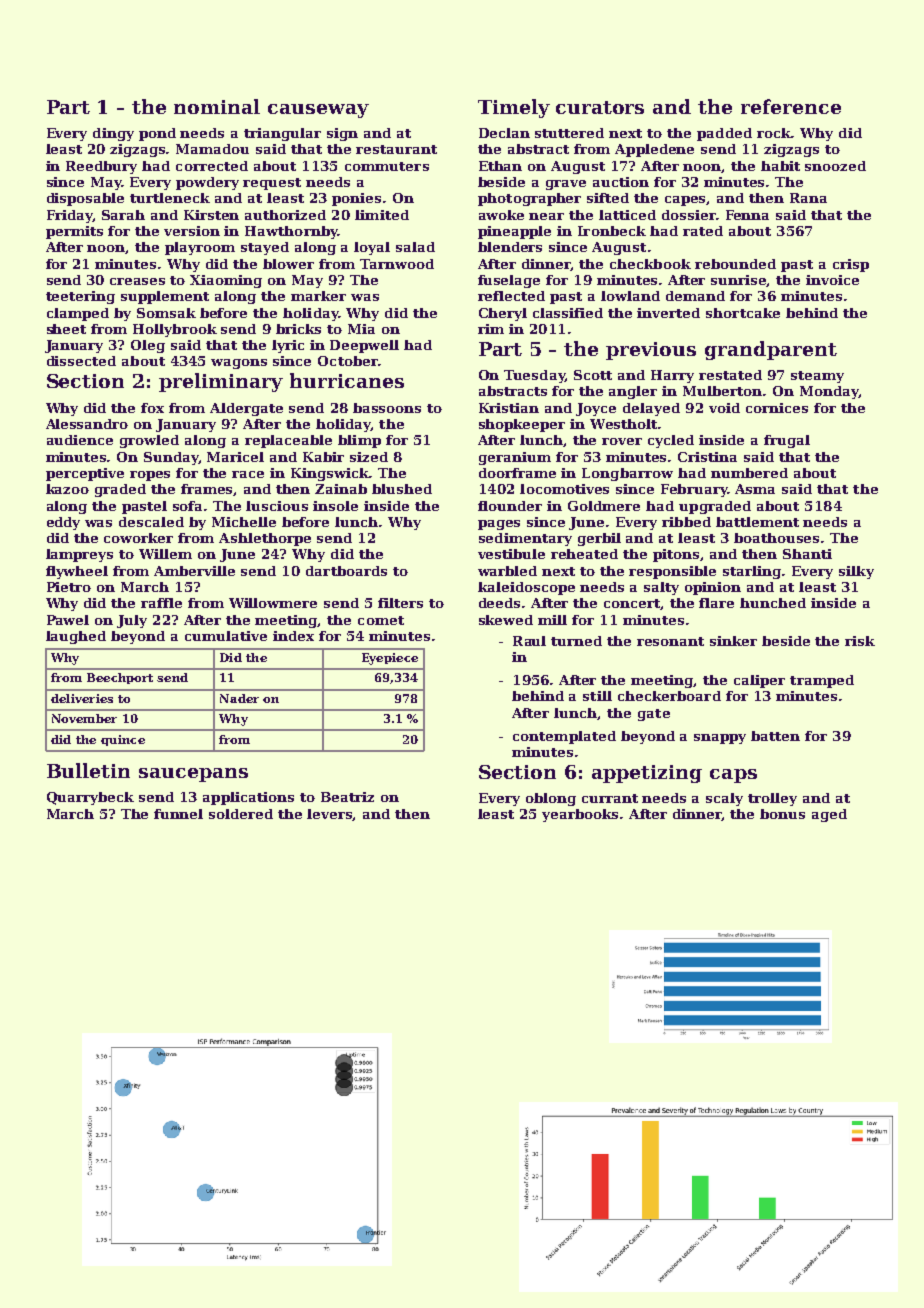 This screenshot has height=1308, width=924. I want to click on Pietro, so click(69, 587).
